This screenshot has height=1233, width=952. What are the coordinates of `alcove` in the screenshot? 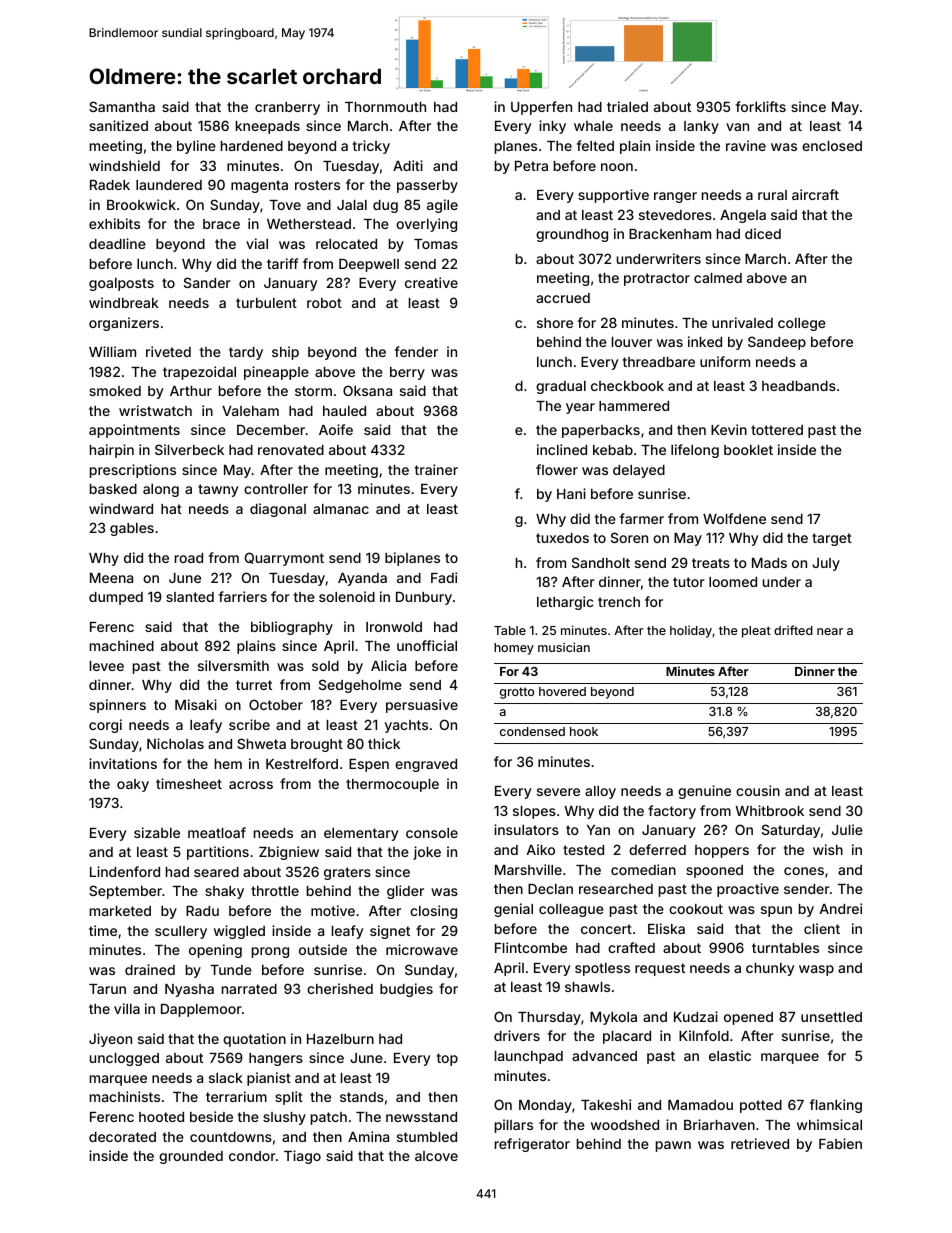 It's located at (436, 1156).
